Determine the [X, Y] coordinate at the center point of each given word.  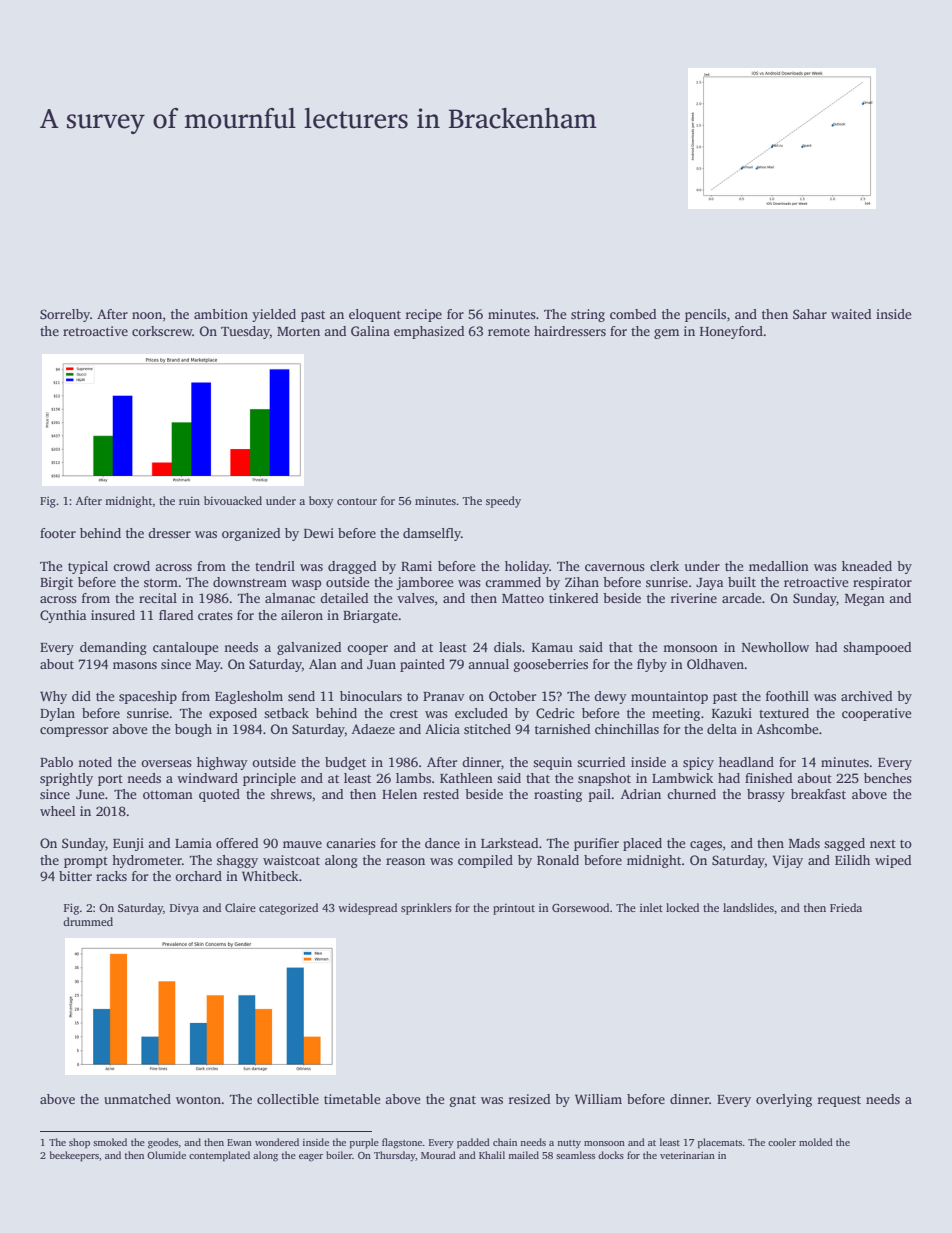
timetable [352, 1099]
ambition [221, 314]
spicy [698, 763]
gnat [463, 1101]
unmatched [137, 1099]
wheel [57, 811]
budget [345, 763]
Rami [416, 566]
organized [251, 534]
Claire [240, 907]
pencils [705, 315]
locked [682, 907]
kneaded [867, 566]
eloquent [375, 315]
